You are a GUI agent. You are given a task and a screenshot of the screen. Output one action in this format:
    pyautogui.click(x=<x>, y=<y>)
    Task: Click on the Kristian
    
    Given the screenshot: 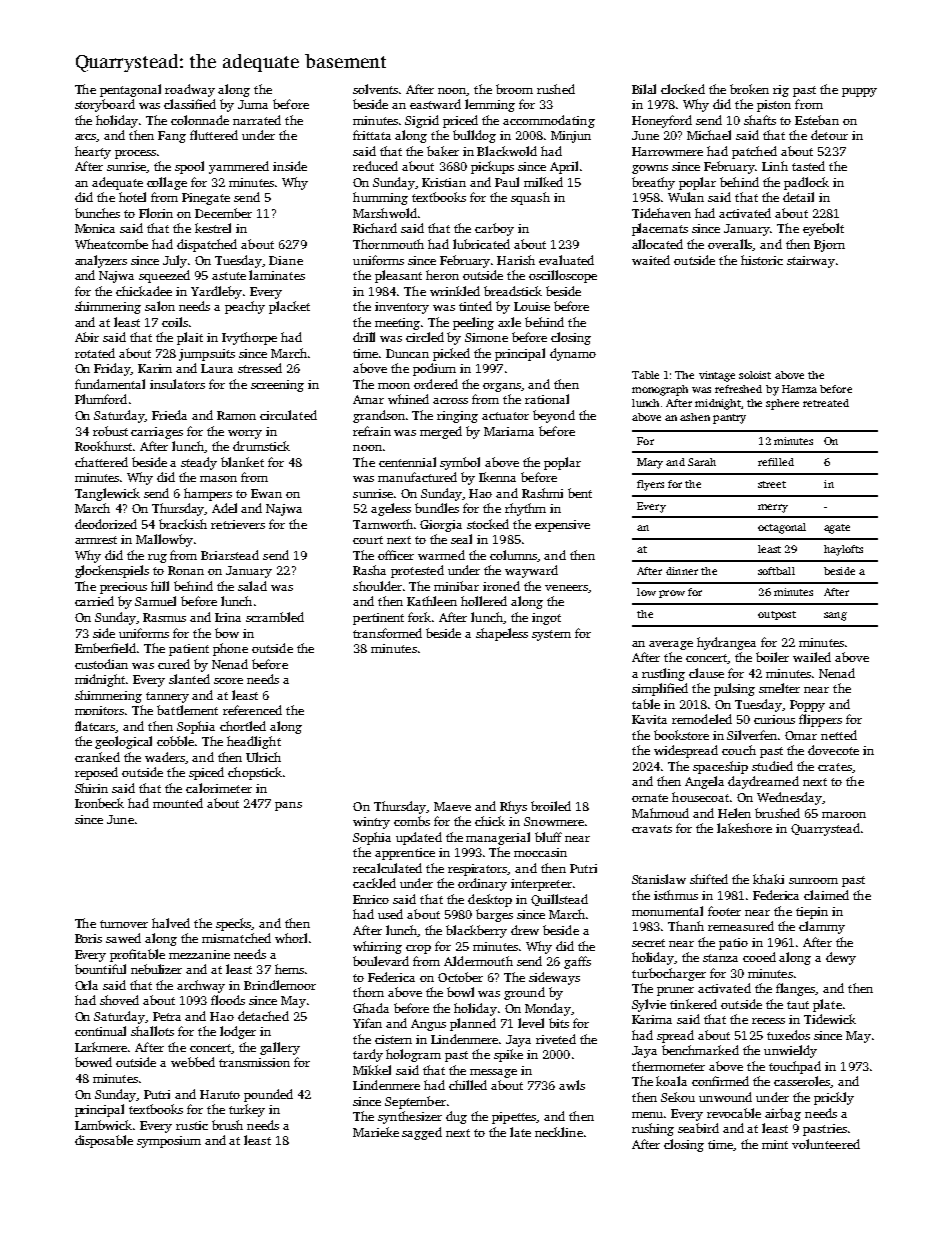 What is the action you would take?
    pyautogui.click(x=444, y=182)
